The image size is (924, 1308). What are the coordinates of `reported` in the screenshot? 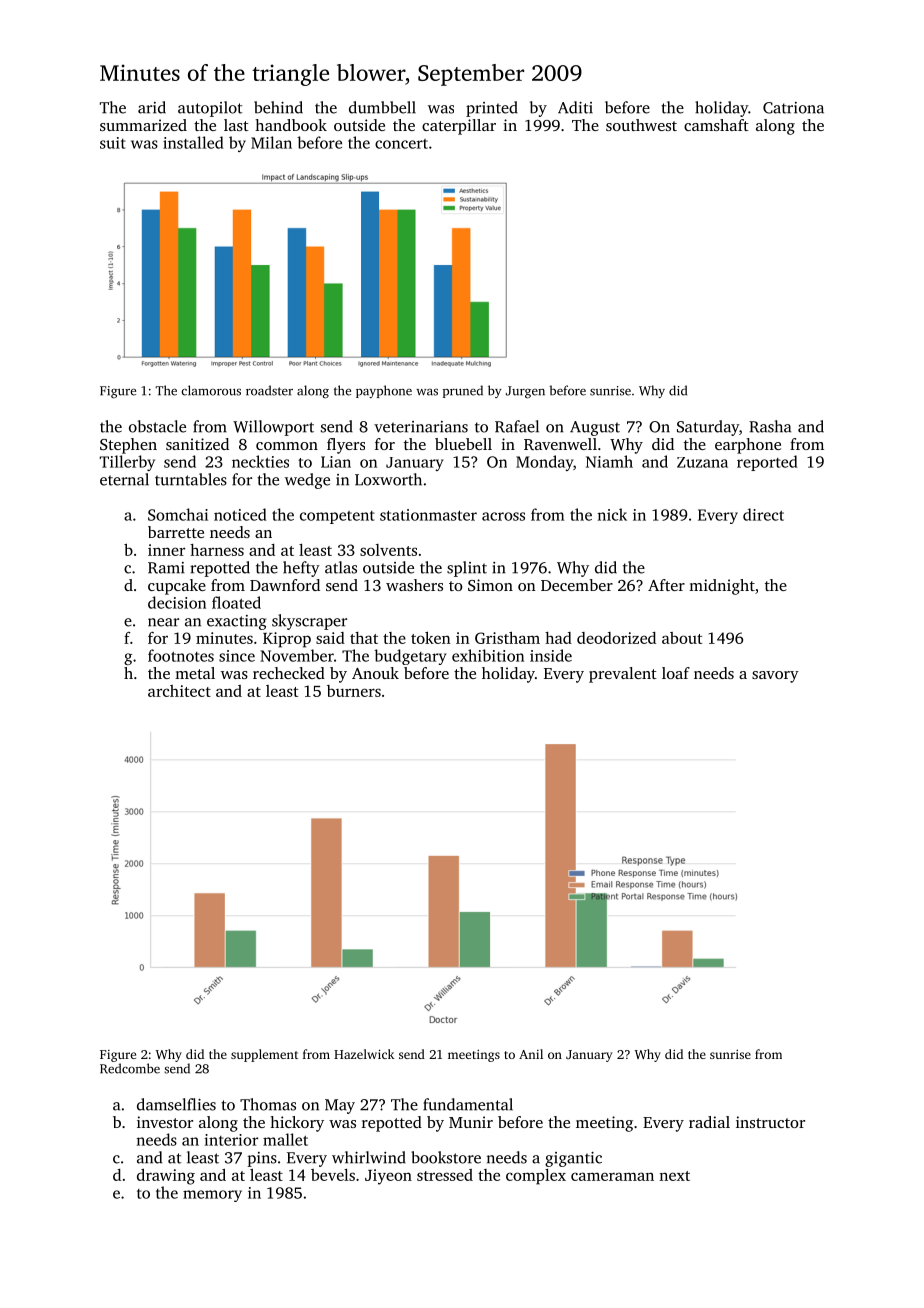 It's located at (767, 463).
